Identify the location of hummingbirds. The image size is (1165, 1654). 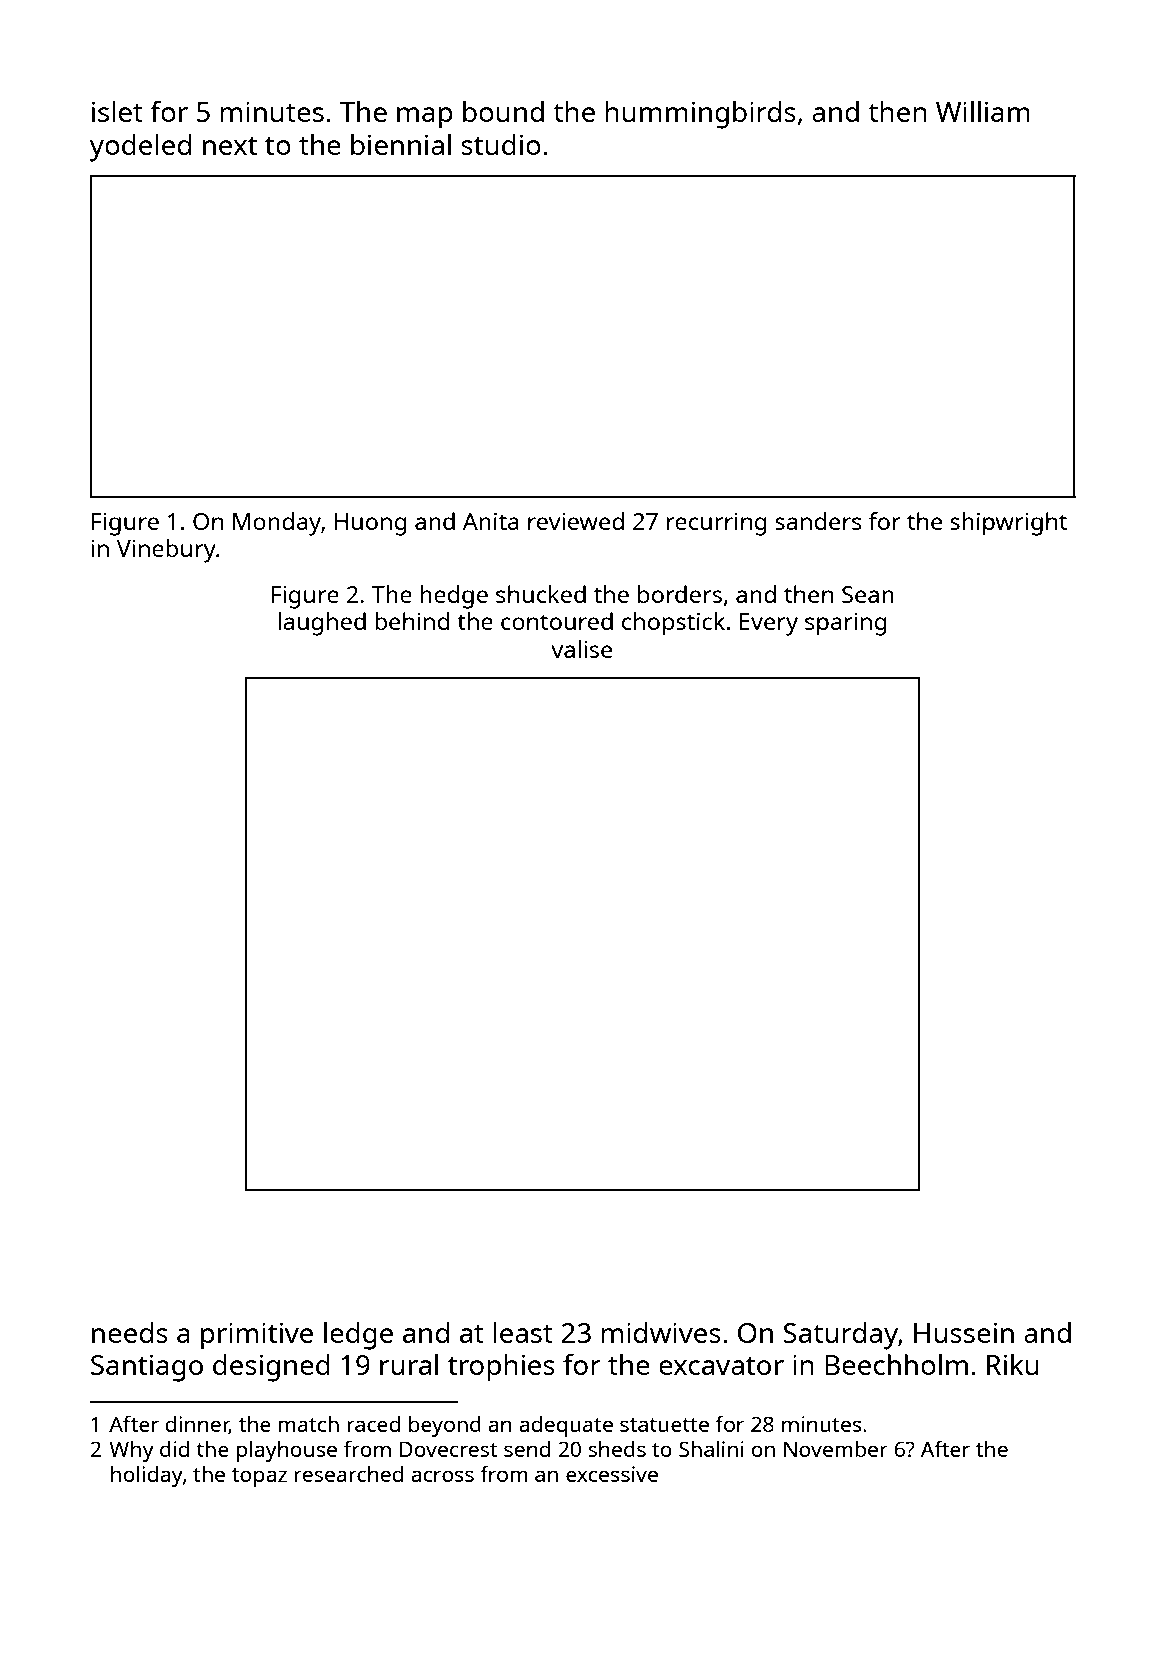
(700, 115).
